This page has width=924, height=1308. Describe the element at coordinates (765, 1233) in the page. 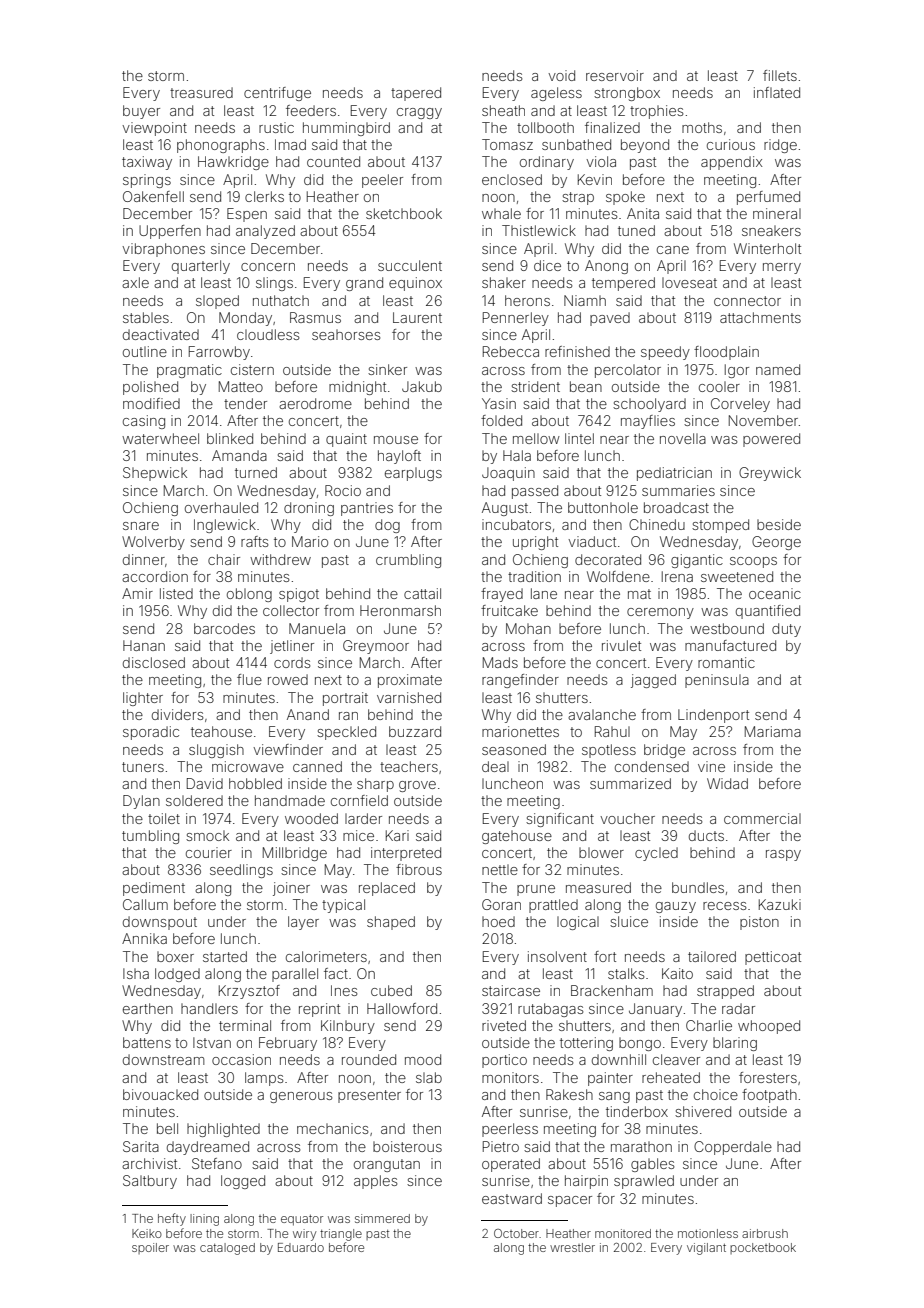

I see `airbrush` at that location.
